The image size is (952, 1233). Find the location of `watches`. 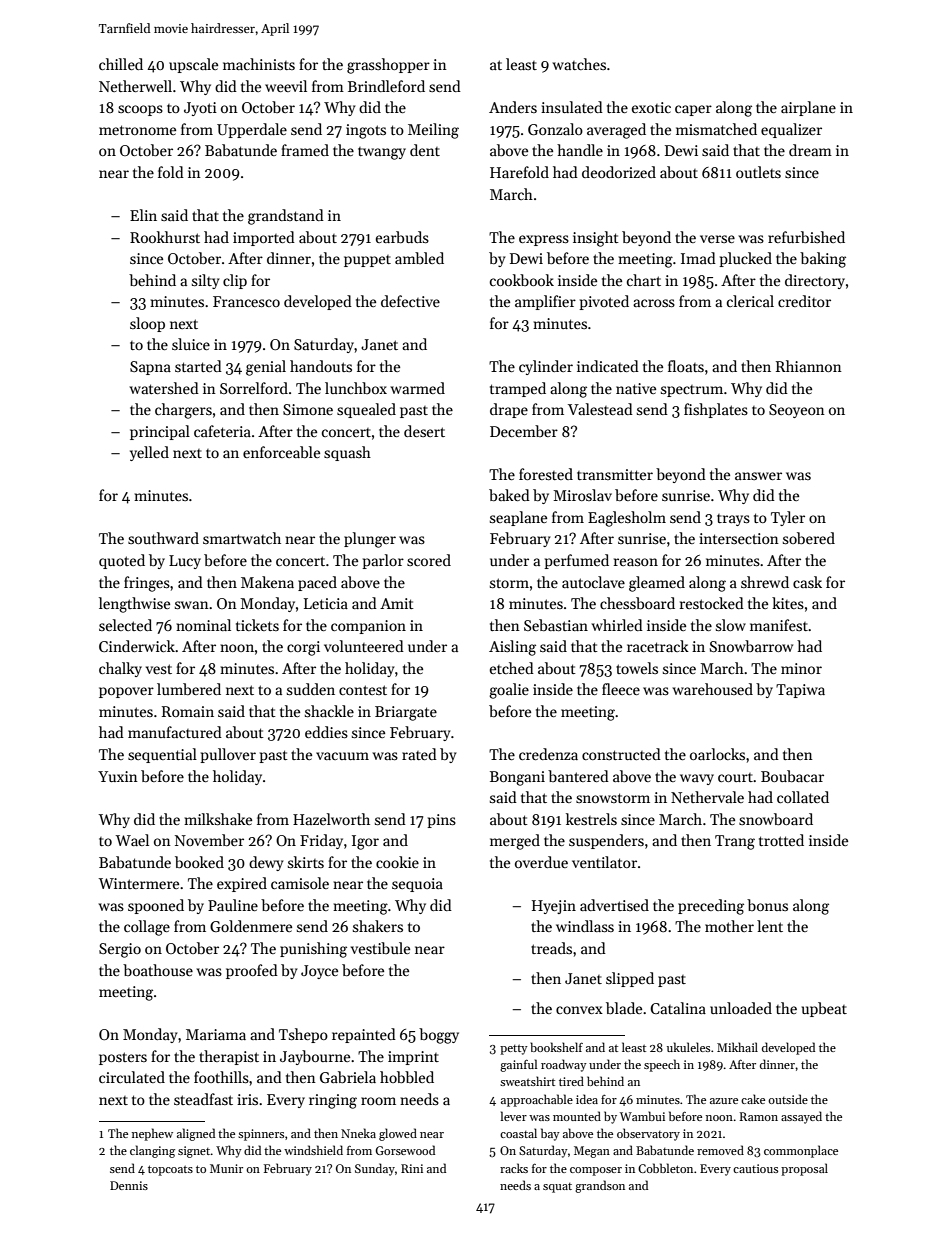

watches is located at coordinates (579, 64).
